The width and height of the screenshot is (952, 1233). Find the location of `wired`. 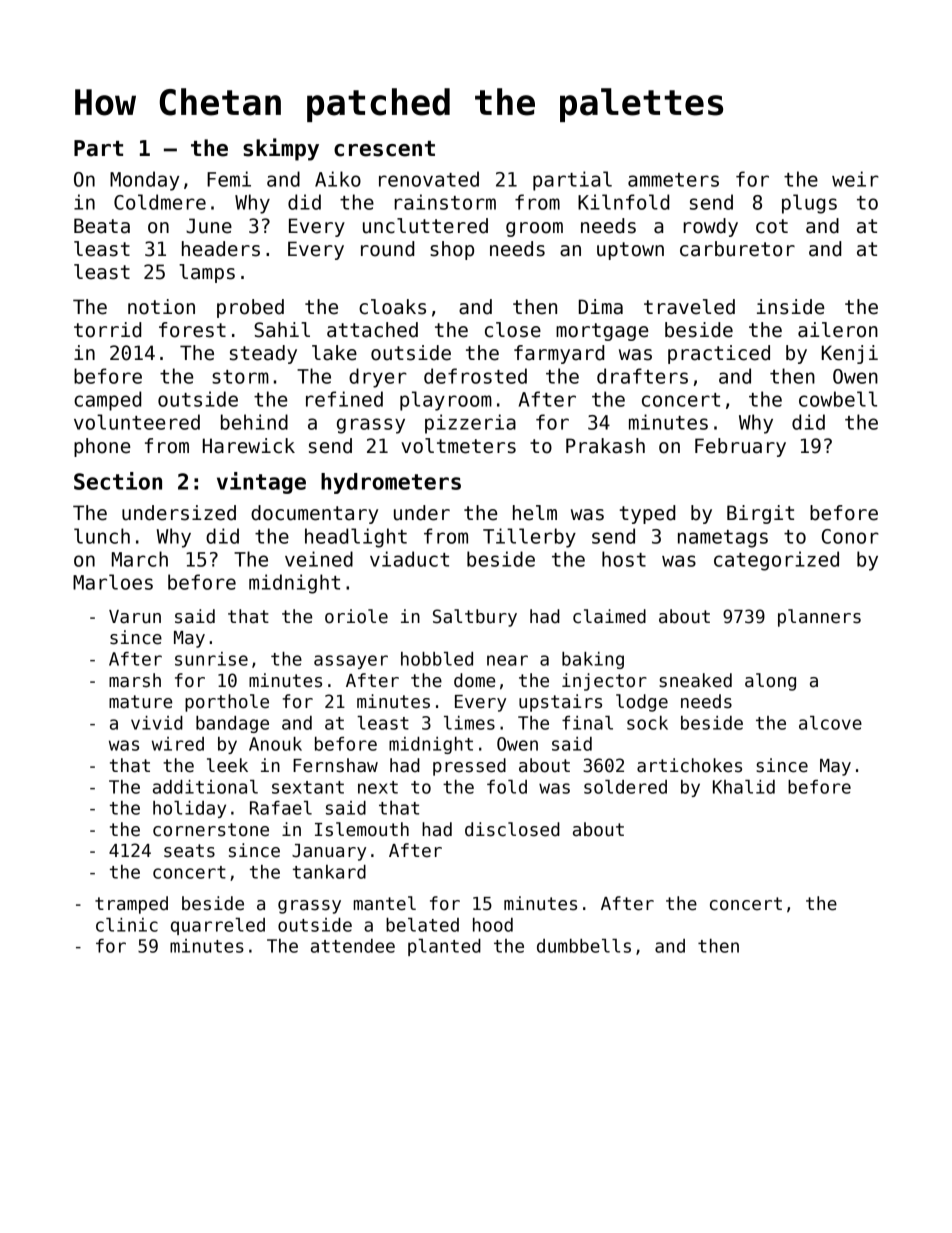

wired is located at coordinates (178, 744).
